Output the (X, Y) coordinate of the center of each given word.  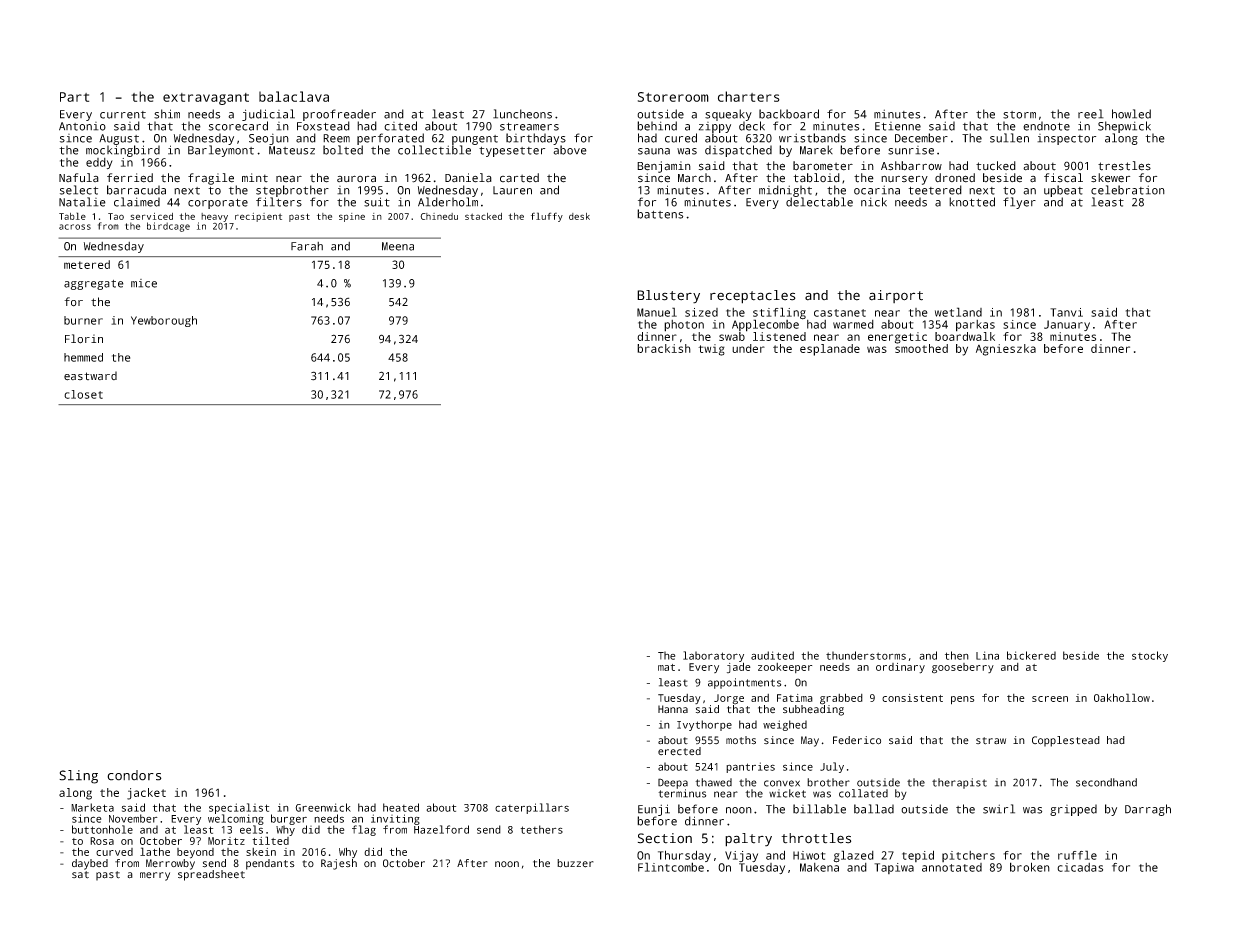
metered (87, 264)
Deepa (673, 783)
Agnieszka (1006, 350)
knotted (972, 202)
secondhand (1106, 782)
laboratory (713, 656)
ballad (874, 809)
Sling (78, 777)
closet (83, 394)
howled (1131, 114)
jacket (146, 794)
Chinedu (439, 216)
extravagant (206, 99)
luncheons (522, 114)
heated (401, 807)
